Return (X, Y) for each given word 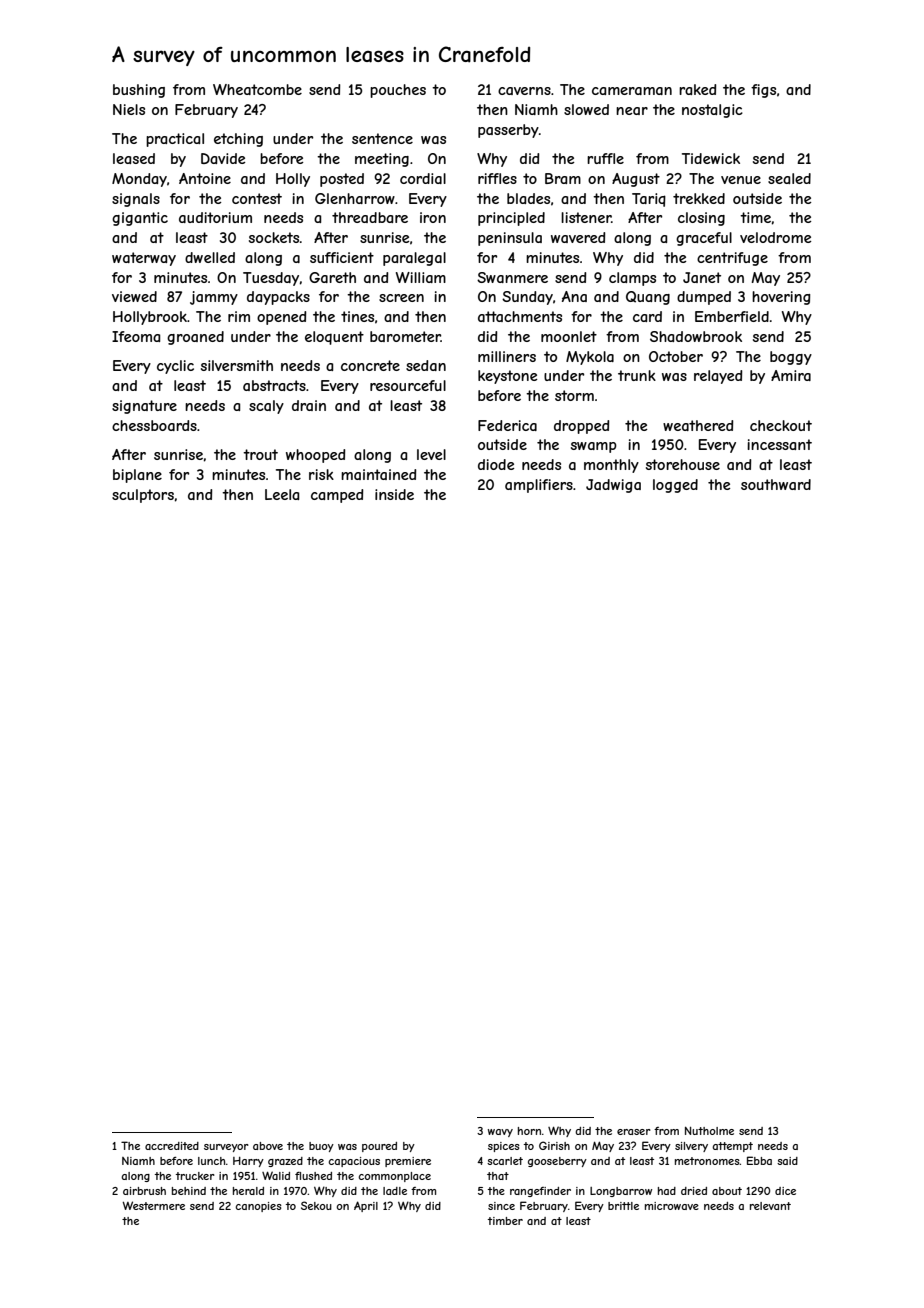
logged (675, 486)
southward (776, 484)
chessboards (154, 425)
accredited (172, 1146)
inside (394, 494)
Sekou (316, 1205)
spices (504, 1147)
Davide (223, 158)
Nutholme (709, 1131)
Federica (507, 425)
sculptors (143, 496)
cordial (423, 178)
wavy (500, 1133)
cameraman (632, 91)
